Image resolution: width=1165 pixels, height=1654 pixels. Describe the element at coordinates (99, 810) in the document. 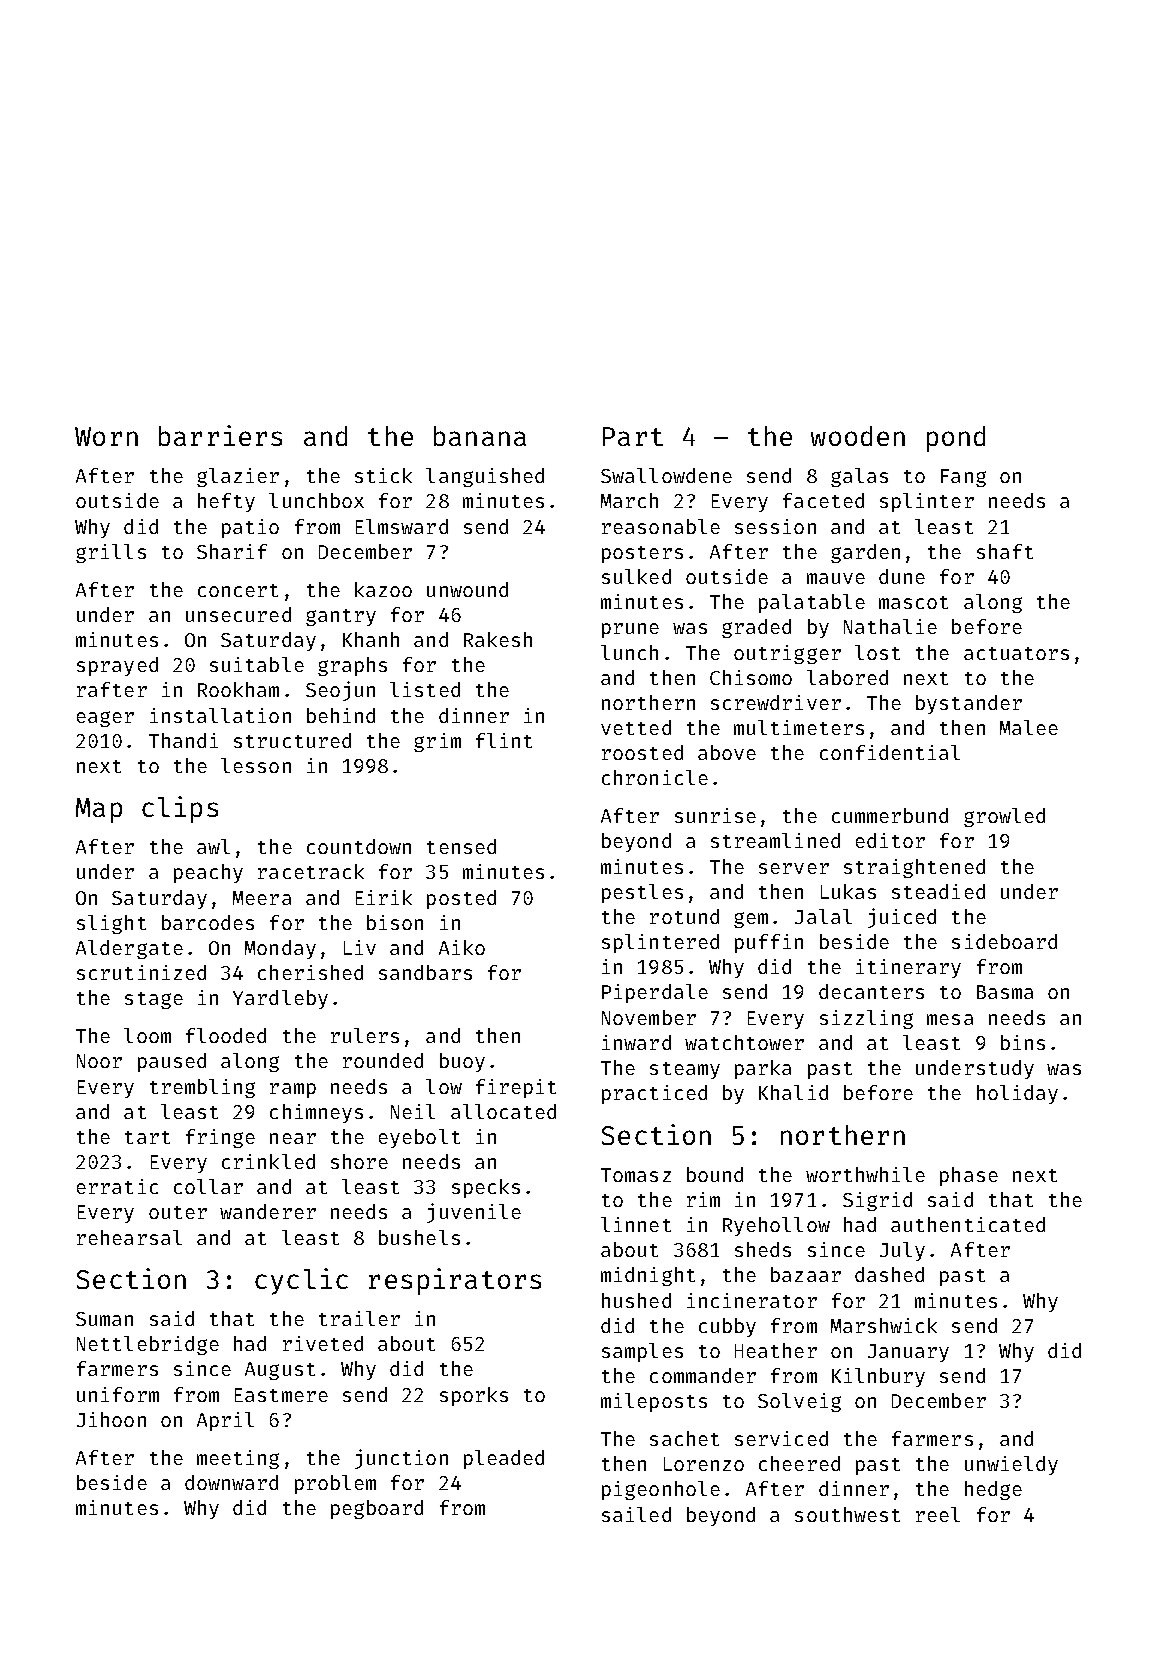

I see `Map` at that location.
